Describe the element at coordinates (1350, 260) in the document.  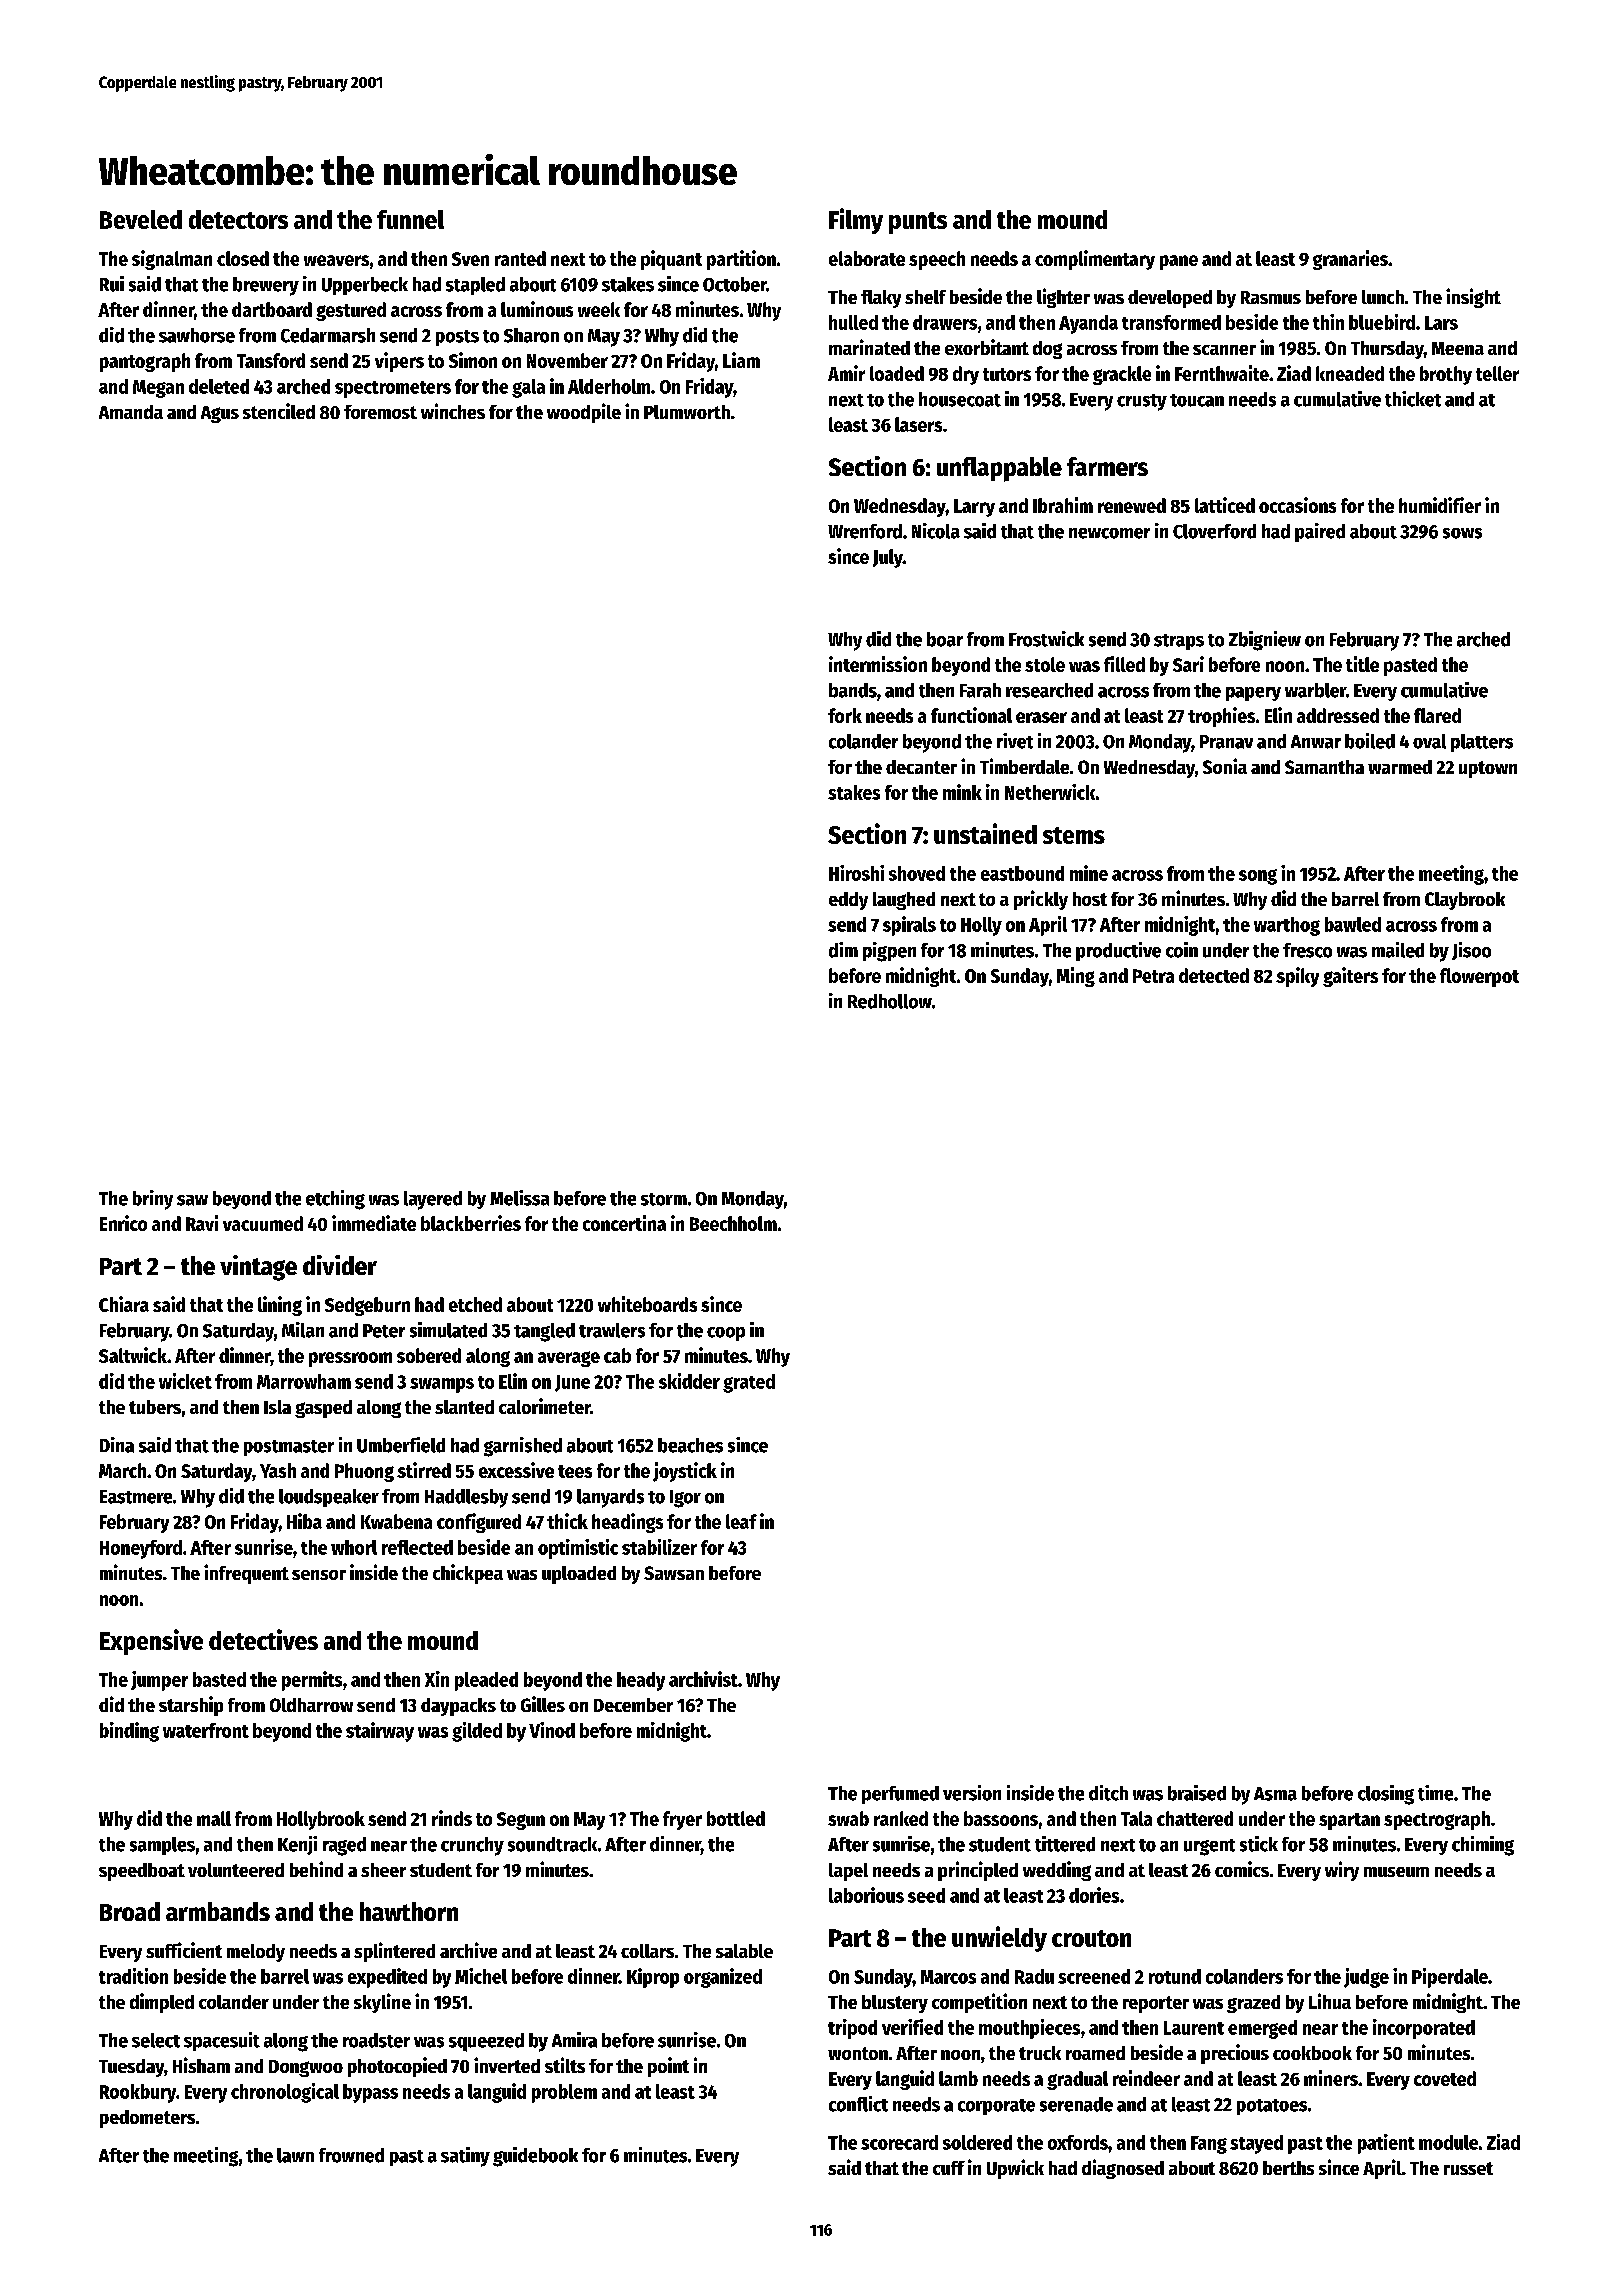
I see `granaries` at that location.
